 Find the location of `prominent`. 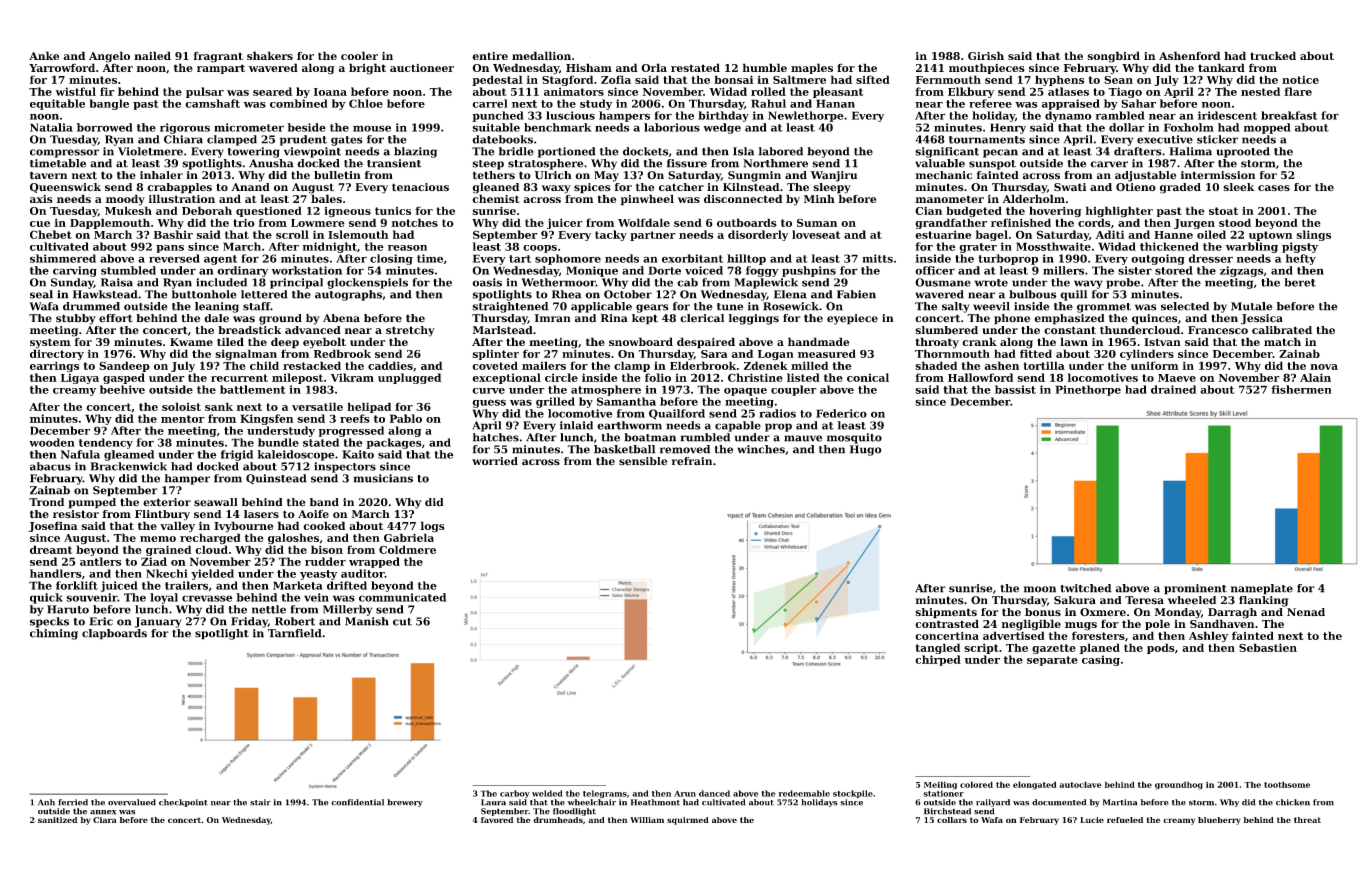

prominent is located at coordinates (1195, 589).
